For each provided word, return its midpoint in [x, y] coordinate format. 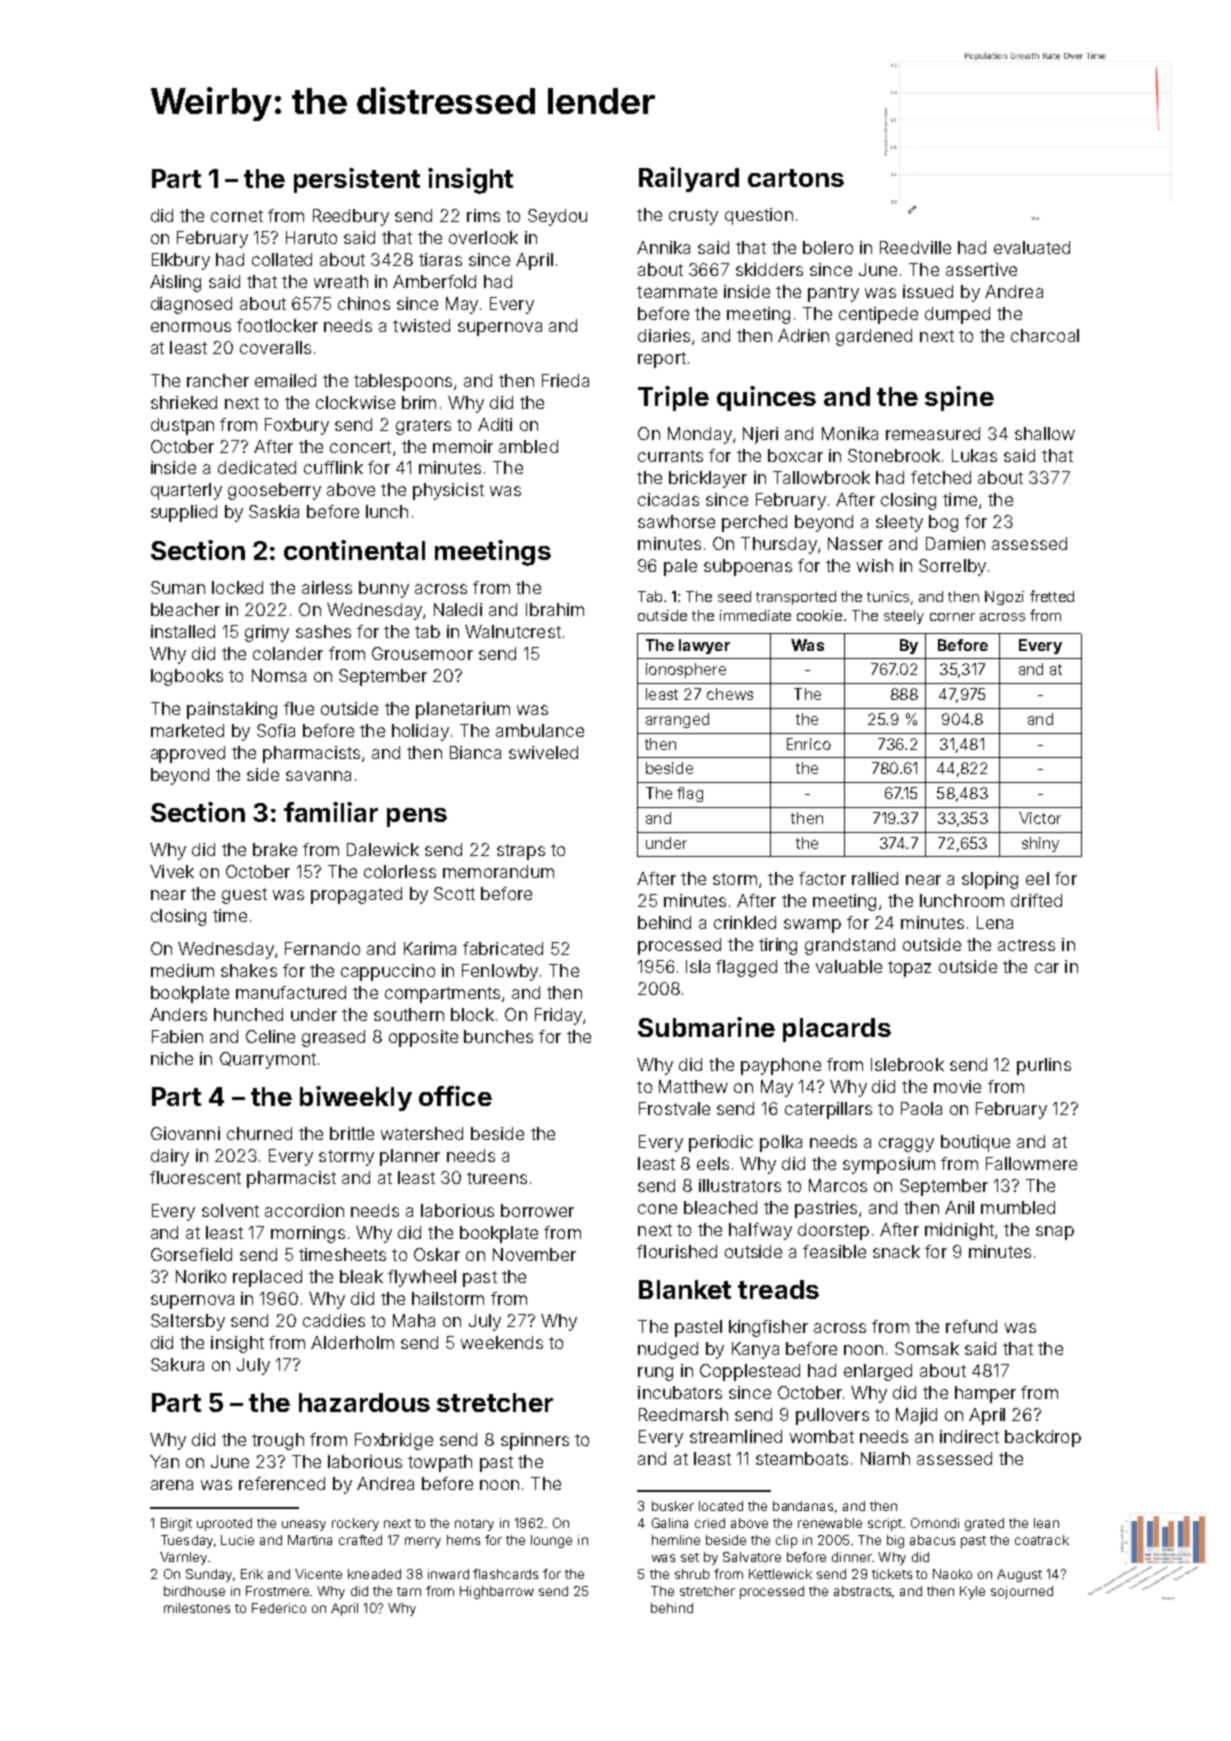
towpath [440, 1463]
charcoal [1045, 335]
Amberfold [434, 281]
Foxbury [297, 426]
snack [896, 1251]
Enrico [809, 744]
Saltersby [188, 1322]
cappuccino [388, 972]
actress [1026, 945]
